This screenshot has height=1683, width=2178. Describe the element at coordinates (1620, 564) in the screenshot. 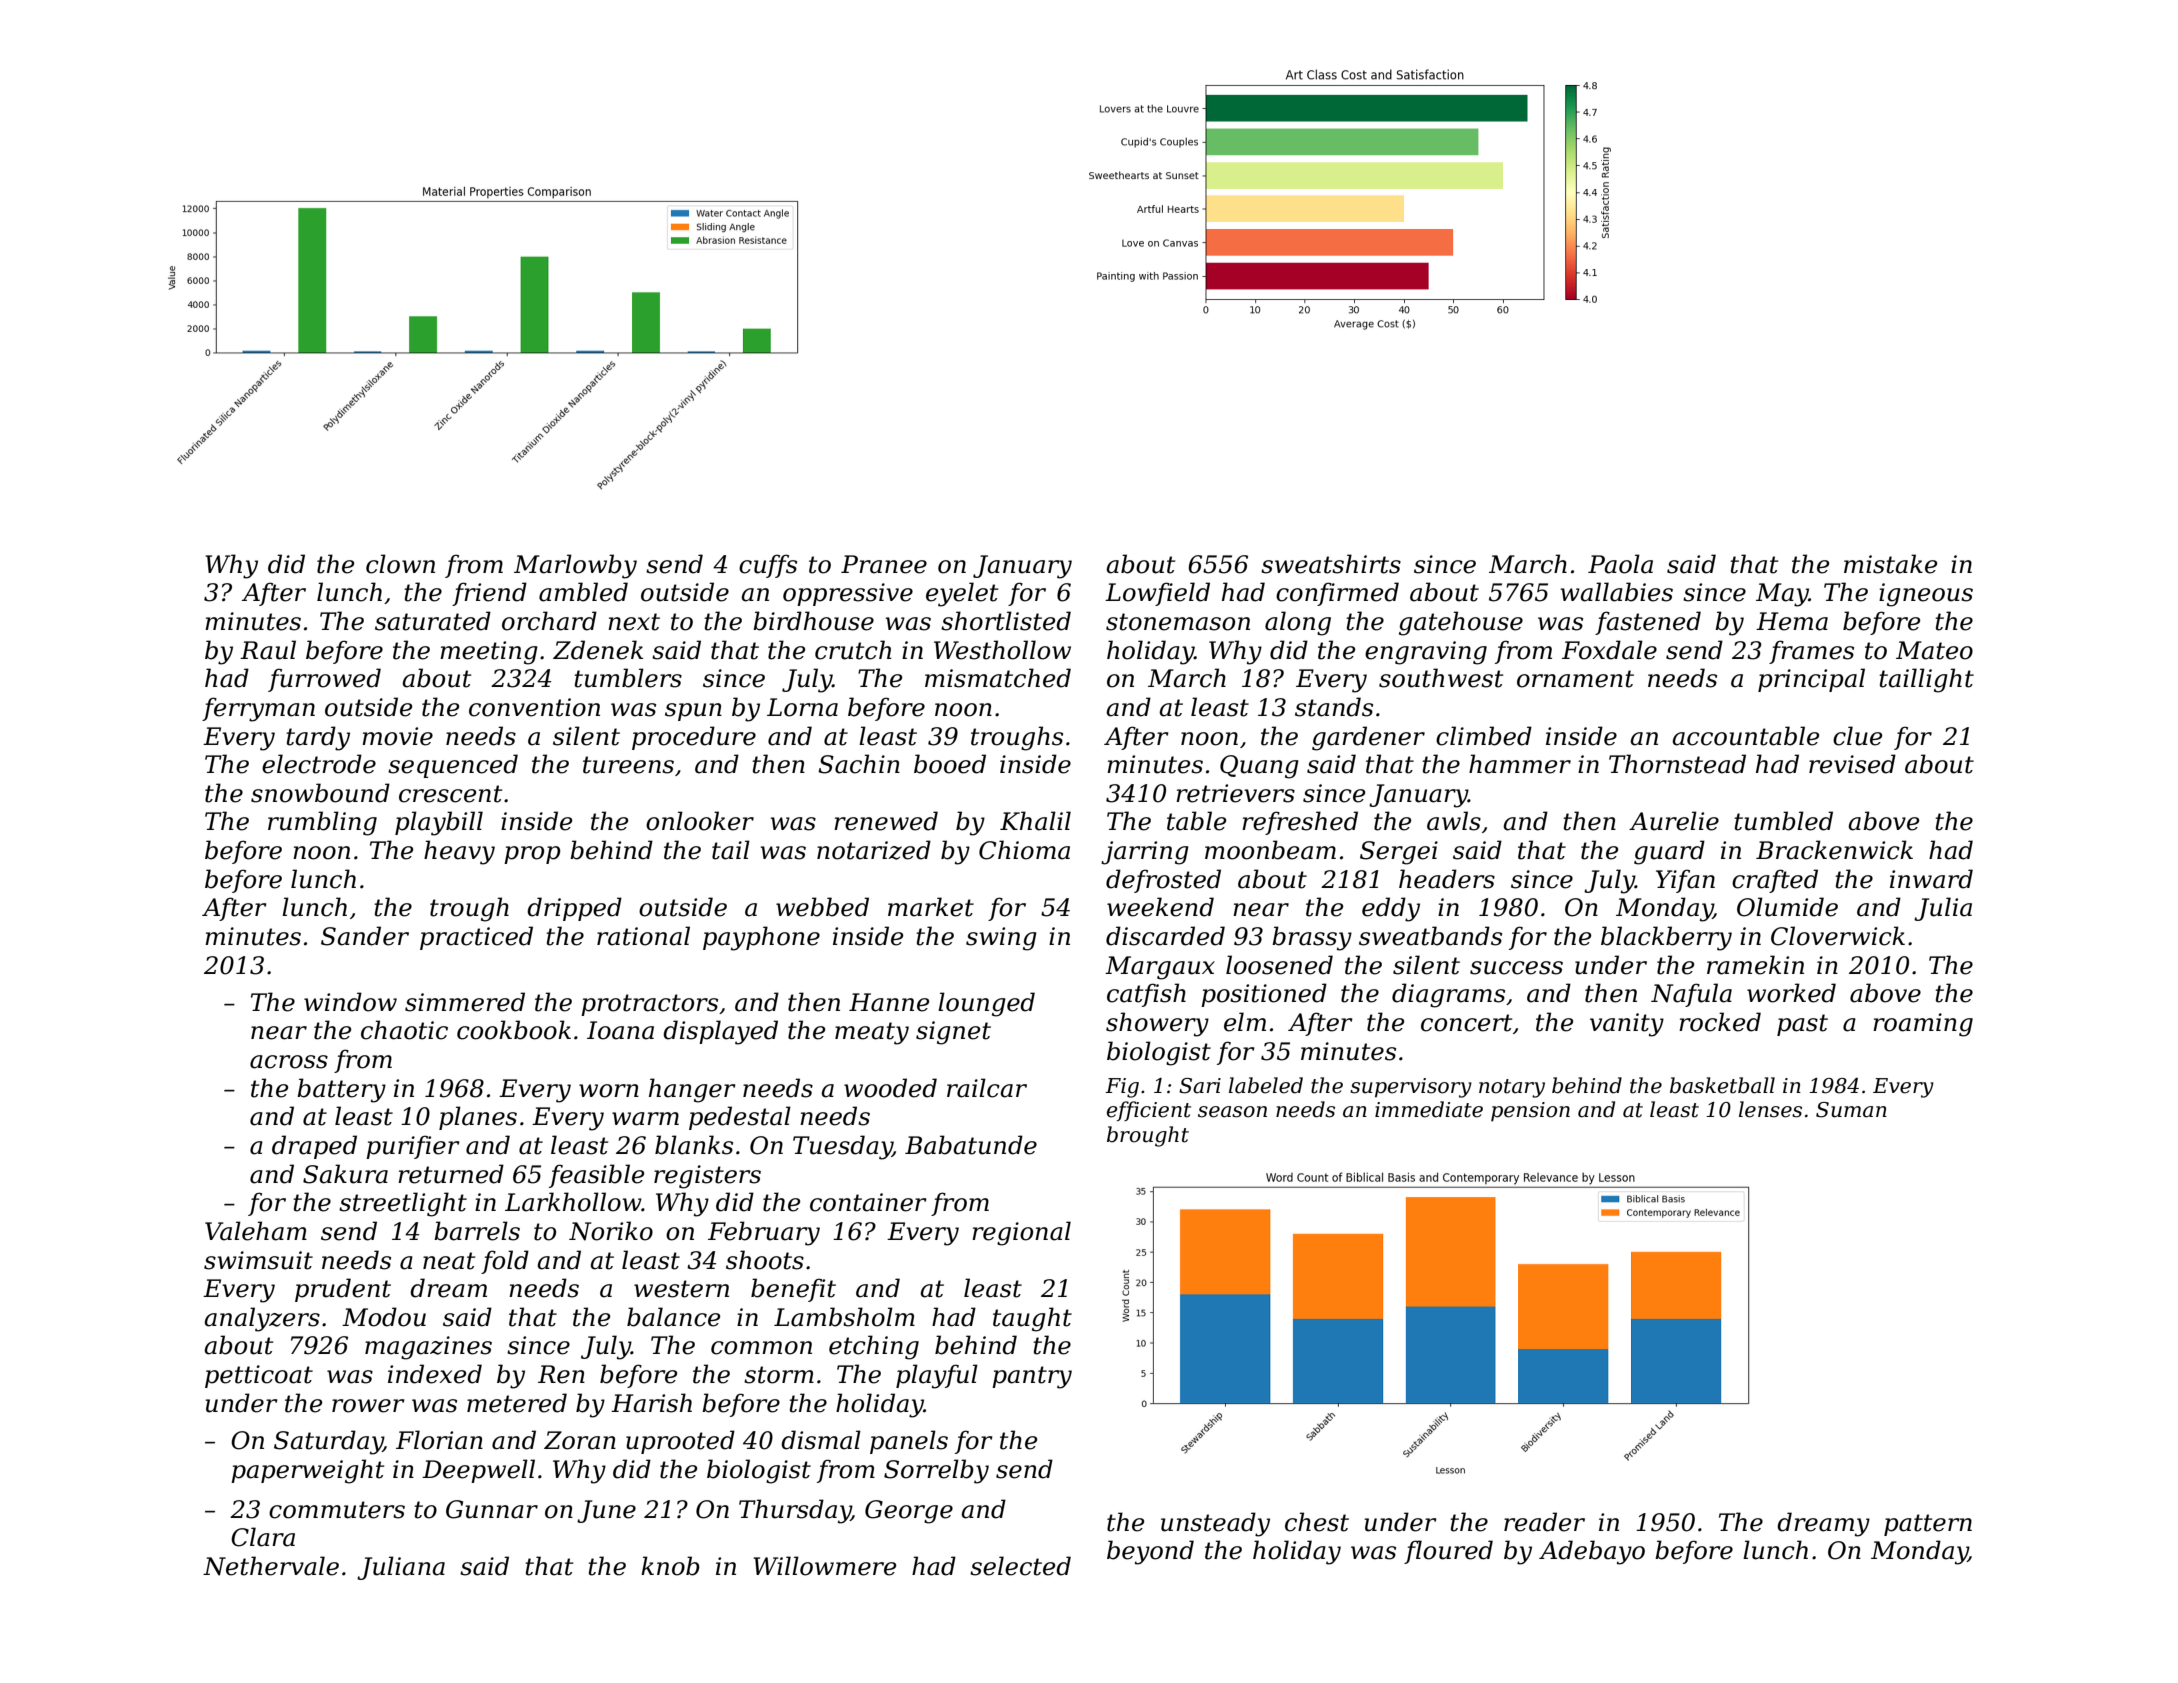

I see `Paola` at that location.
